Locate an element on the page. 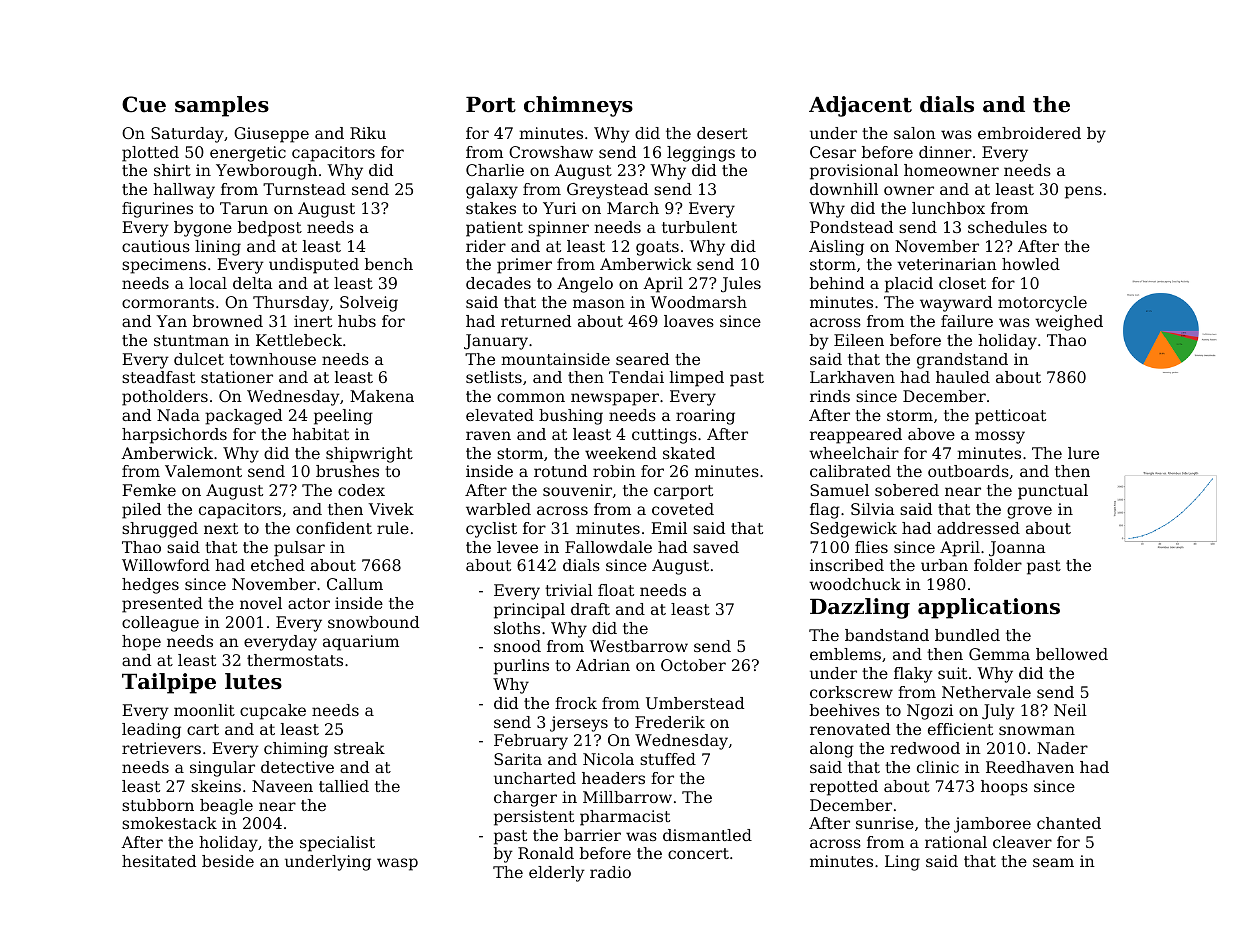 Image resolution: width=1233 pixels, height=952 pixels. skated is located at coordinates (689, 453).
